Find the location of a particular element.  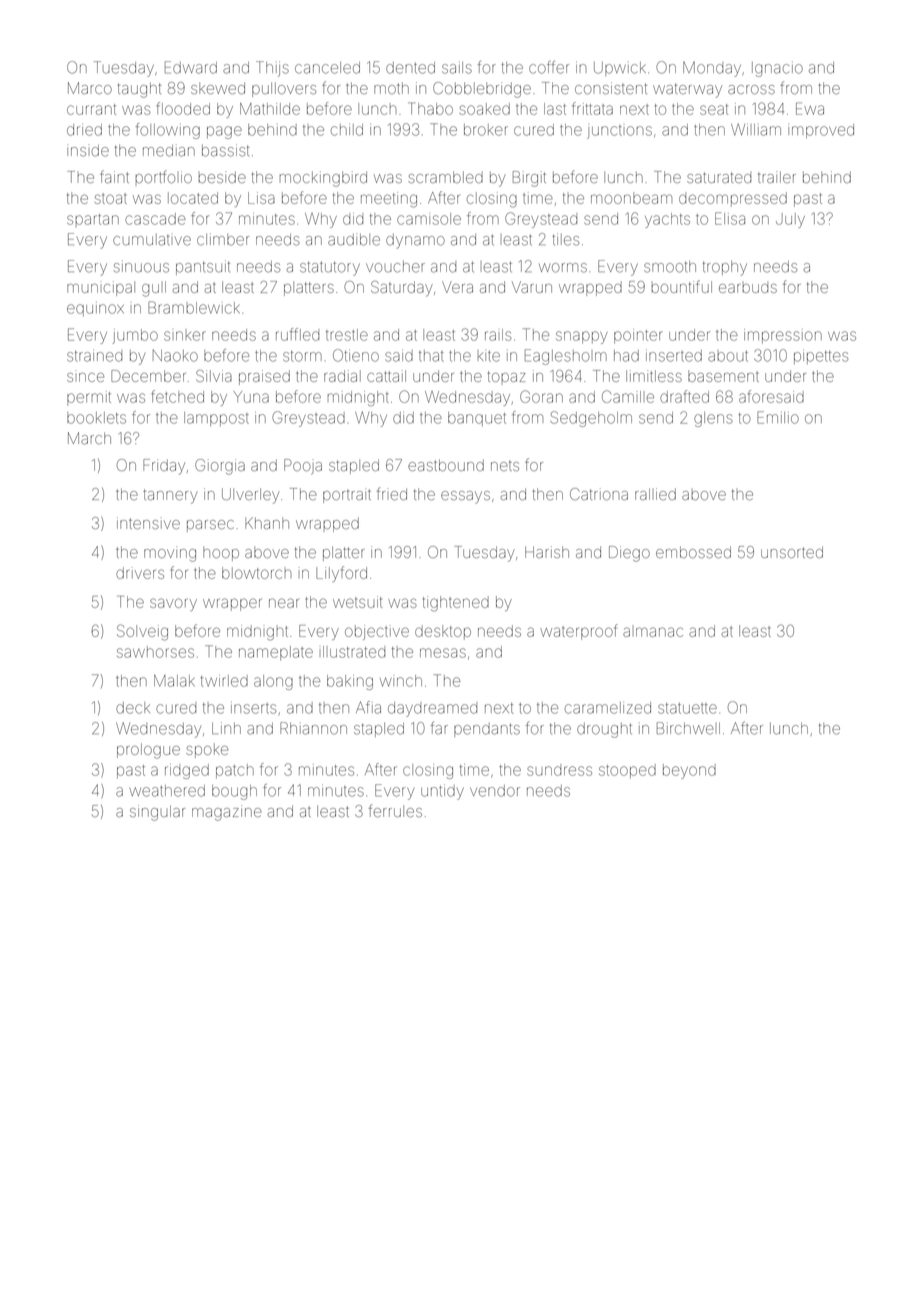

drivers is located at coordinates (140, 573).
